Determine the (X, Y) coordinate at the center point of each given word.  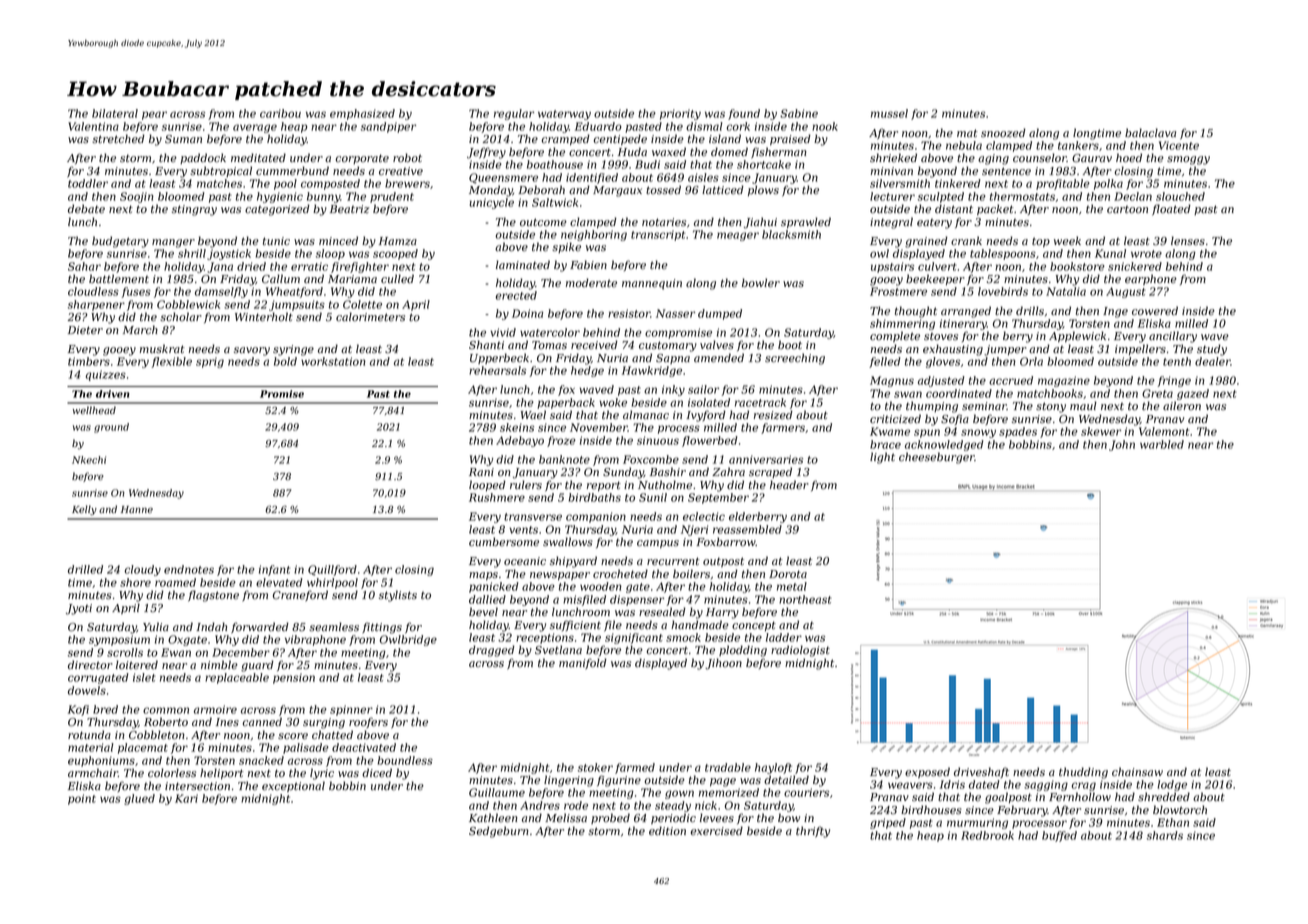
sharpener (96, 305)
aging (993, 159)
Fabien (588, 265)
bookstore (1077, 266)
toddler (88, 183)
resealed (662, 612)
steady (673, 806)
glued (139, 799)
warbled (1162, 444)
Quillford (332, 570)
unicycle (491, 203)
